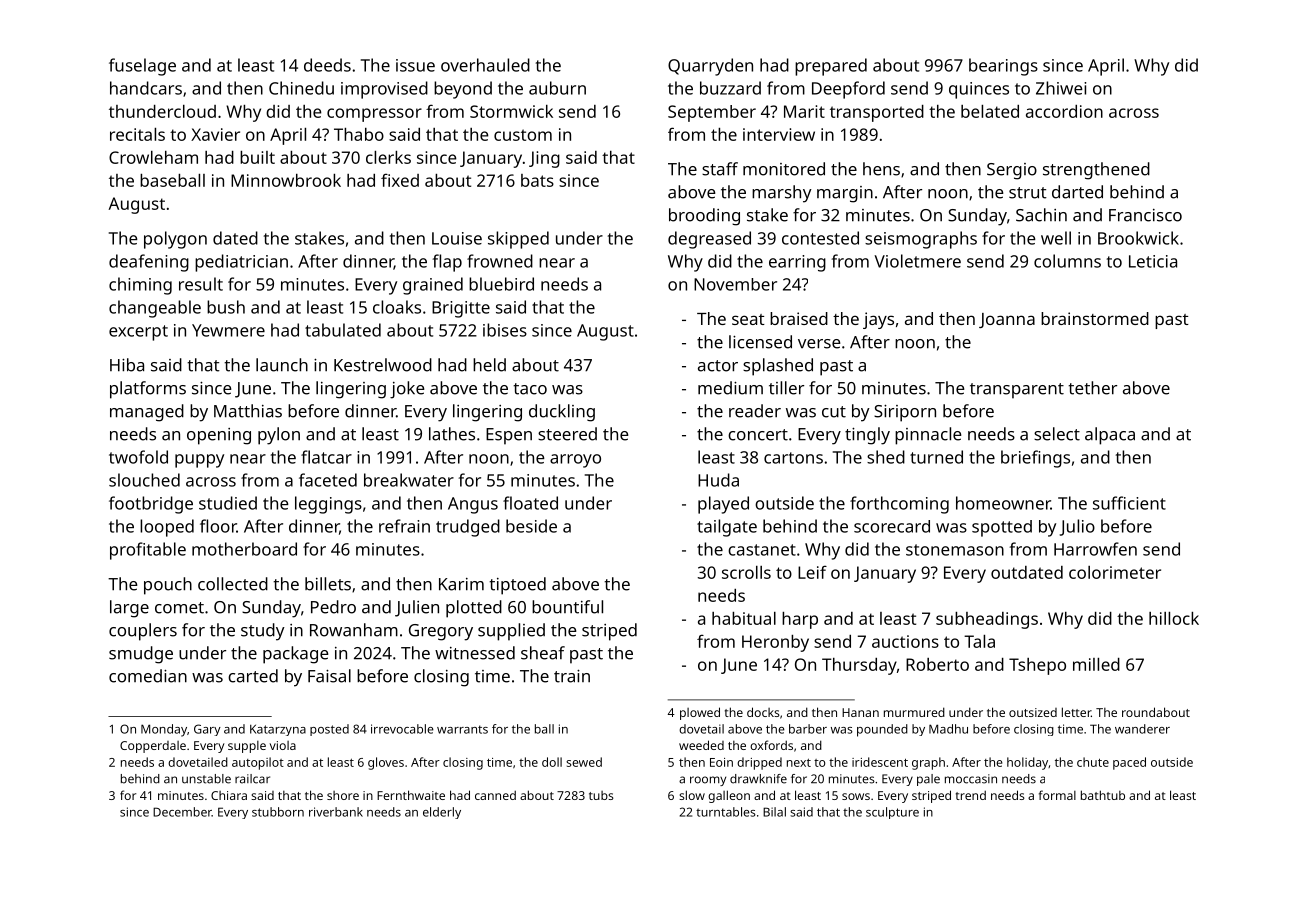  Describe the element at coordinates (326, 457) in the screenshot. I see `flatcar` at that location.
